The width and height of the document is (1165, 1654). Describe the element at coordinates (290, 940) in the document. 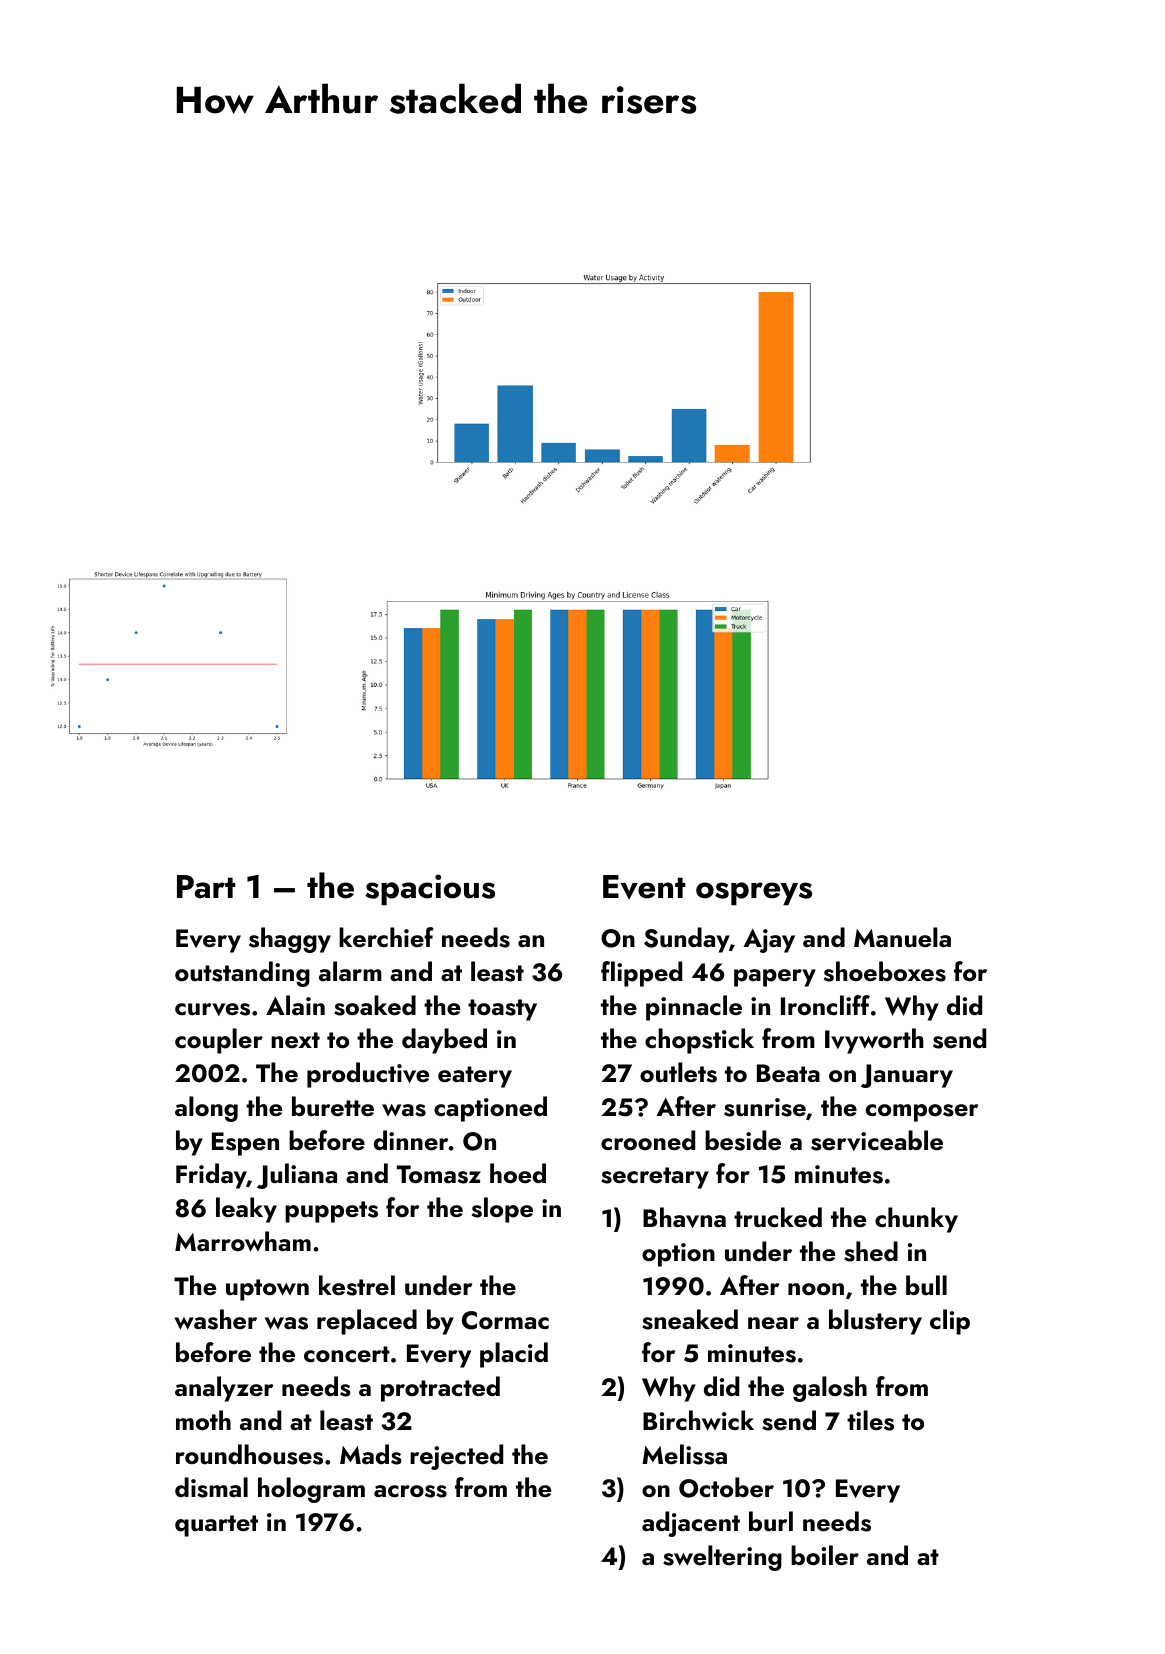

I see `shaggy` at that location.
